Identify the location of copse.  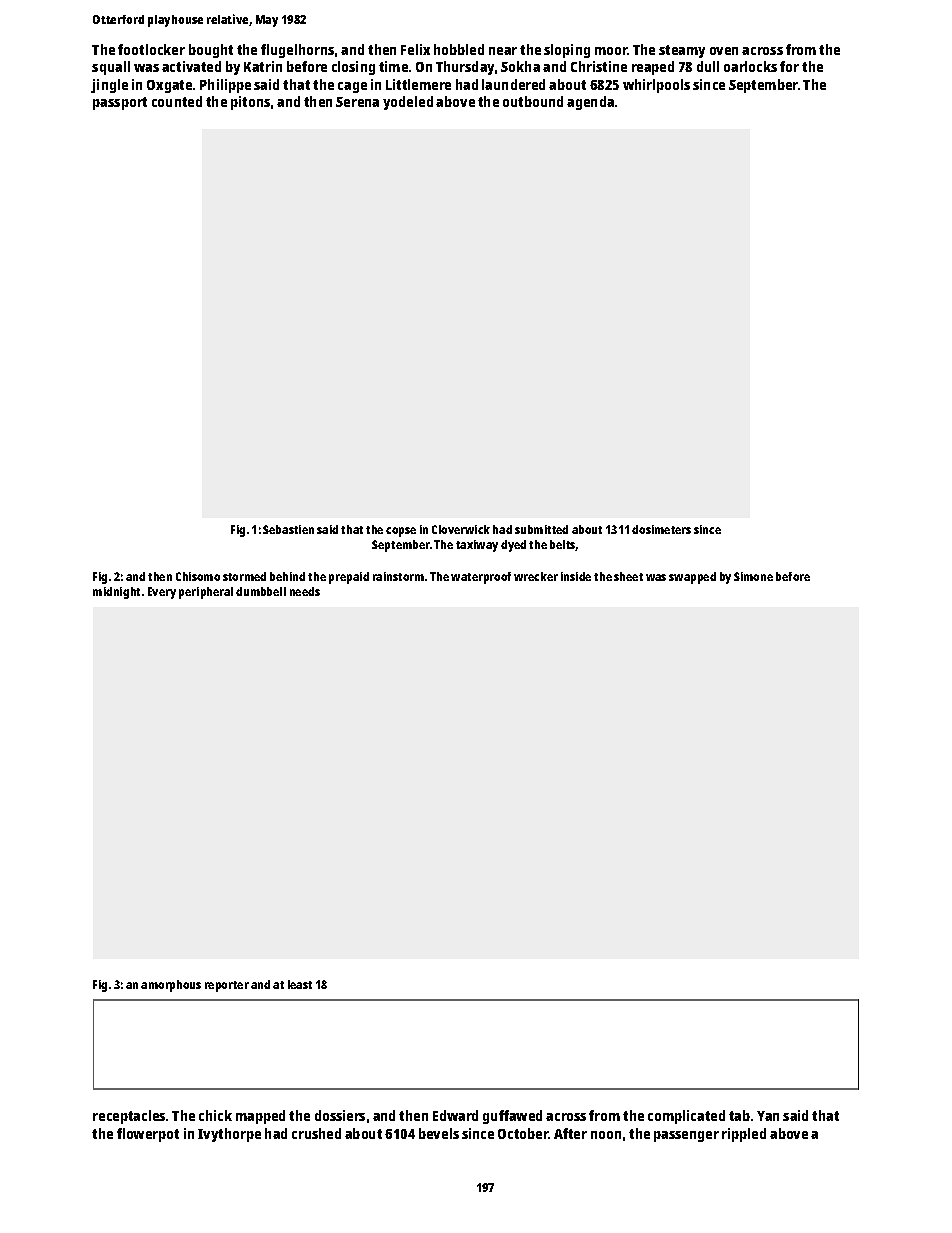
(401, 532).
